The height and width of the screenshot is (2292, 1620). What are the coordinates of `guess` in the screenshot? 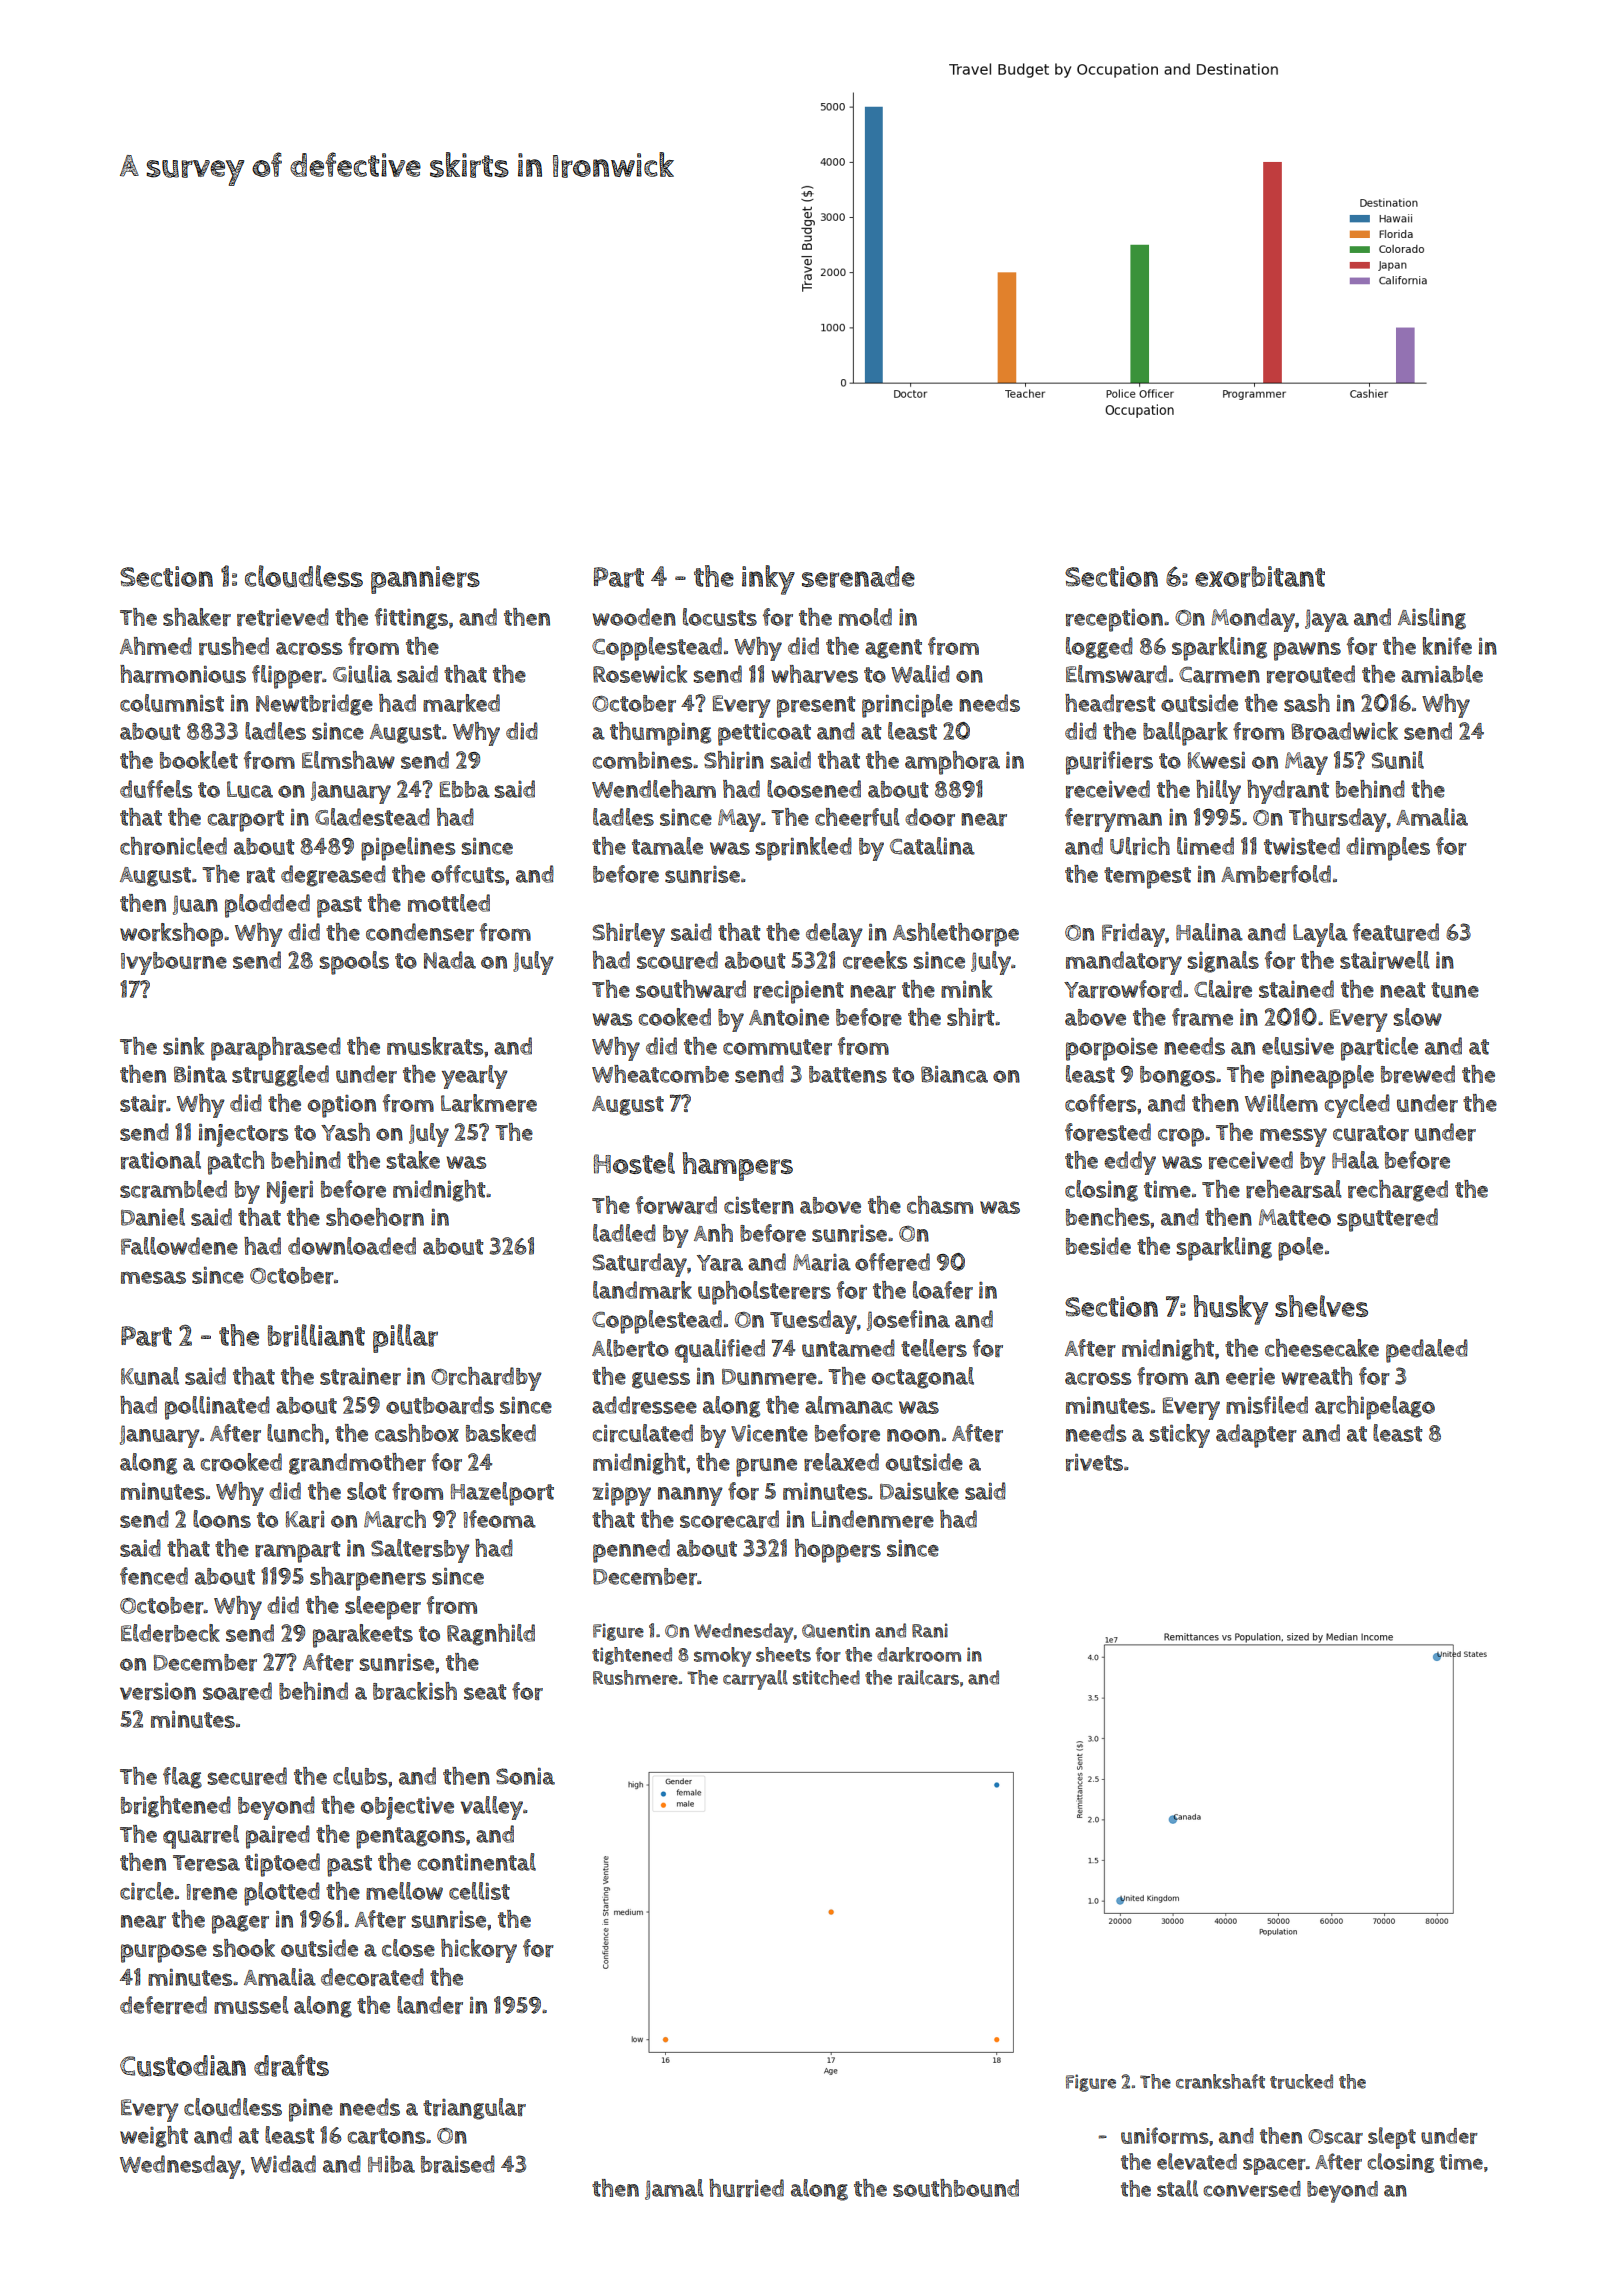 It's located at (661, 1380).
